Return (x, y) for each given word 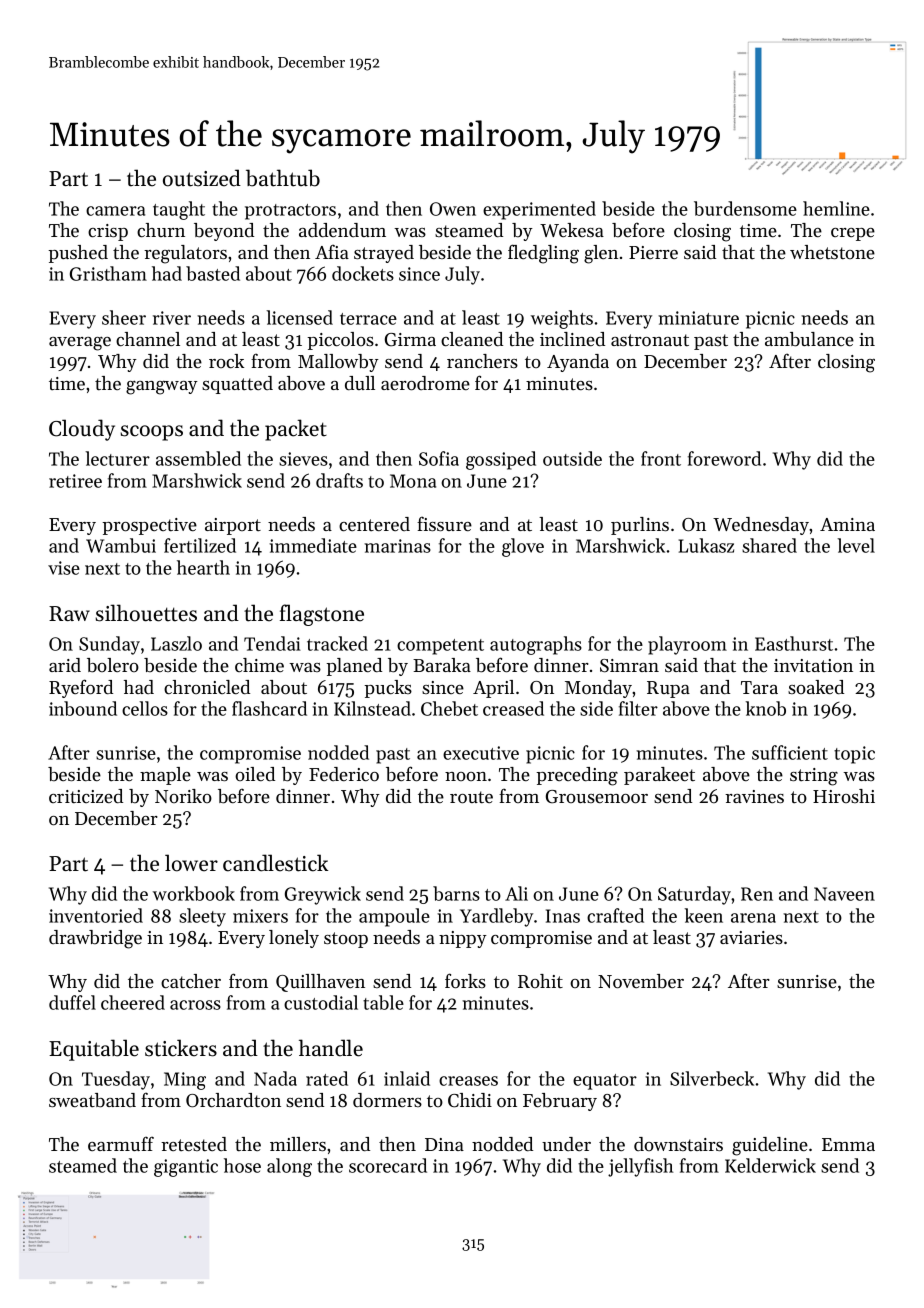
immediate (313, 545)
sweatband (92, 1100)
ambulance (809, 339)
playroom (687, 645)
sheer (124, 317)
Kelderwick (770, 1165)
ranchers (482, 361)
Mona (413, 481)
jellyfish (640, 1167)
